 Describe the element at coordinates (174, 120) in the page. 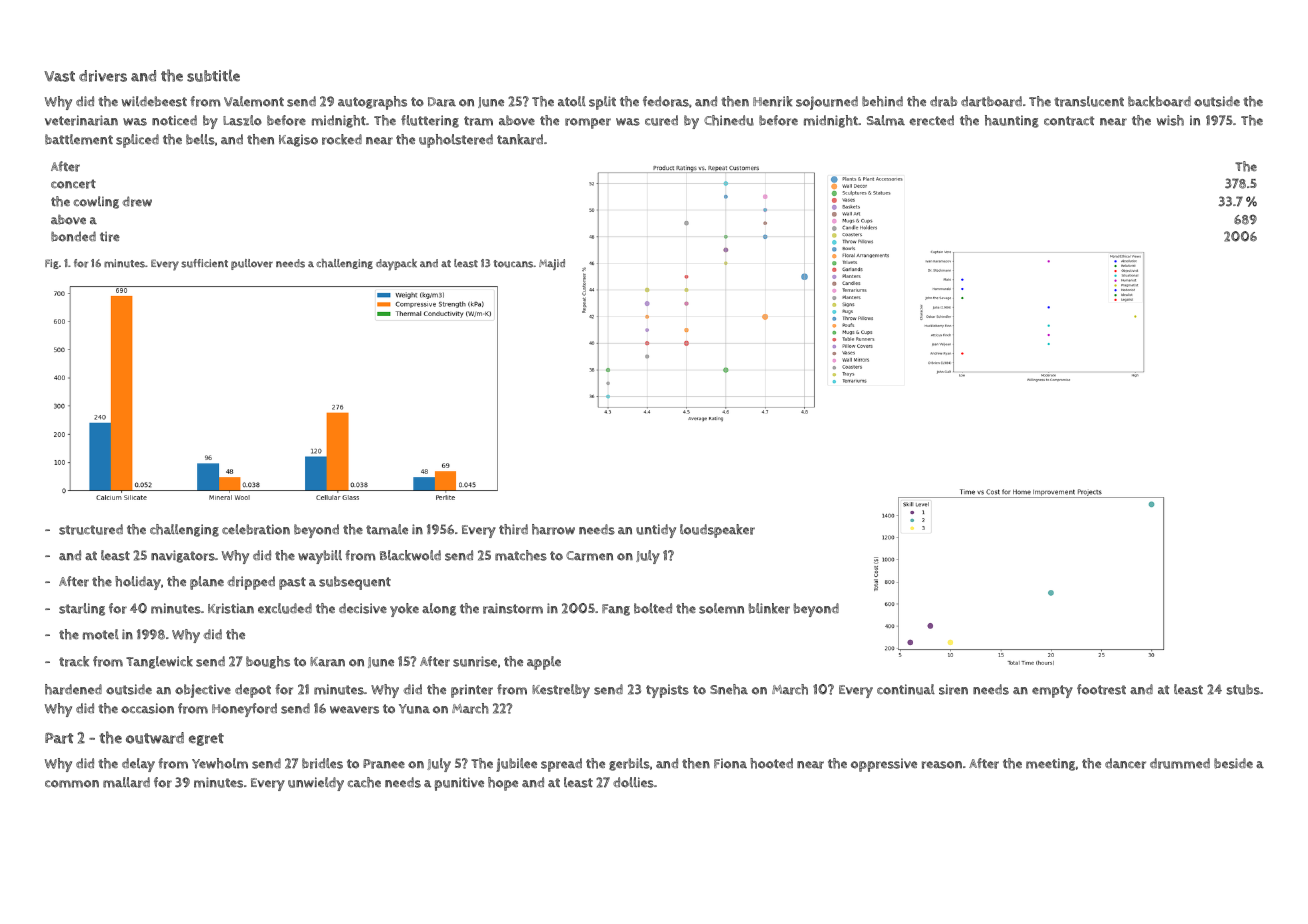

I see `noticed` at that location.
